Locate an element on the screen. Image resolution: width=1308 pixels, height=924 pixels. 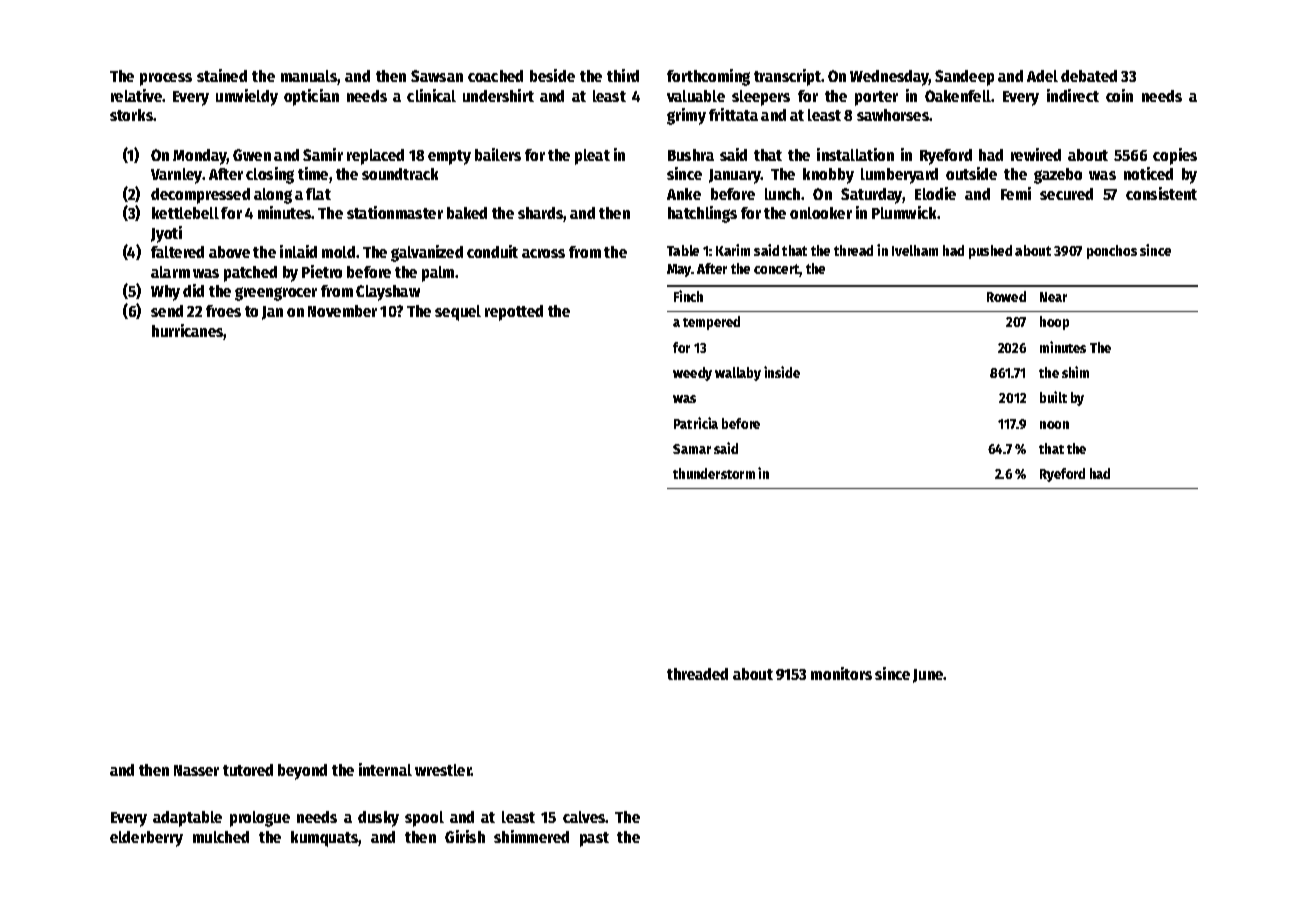
elderberry is located at coordinates (146, 839).
